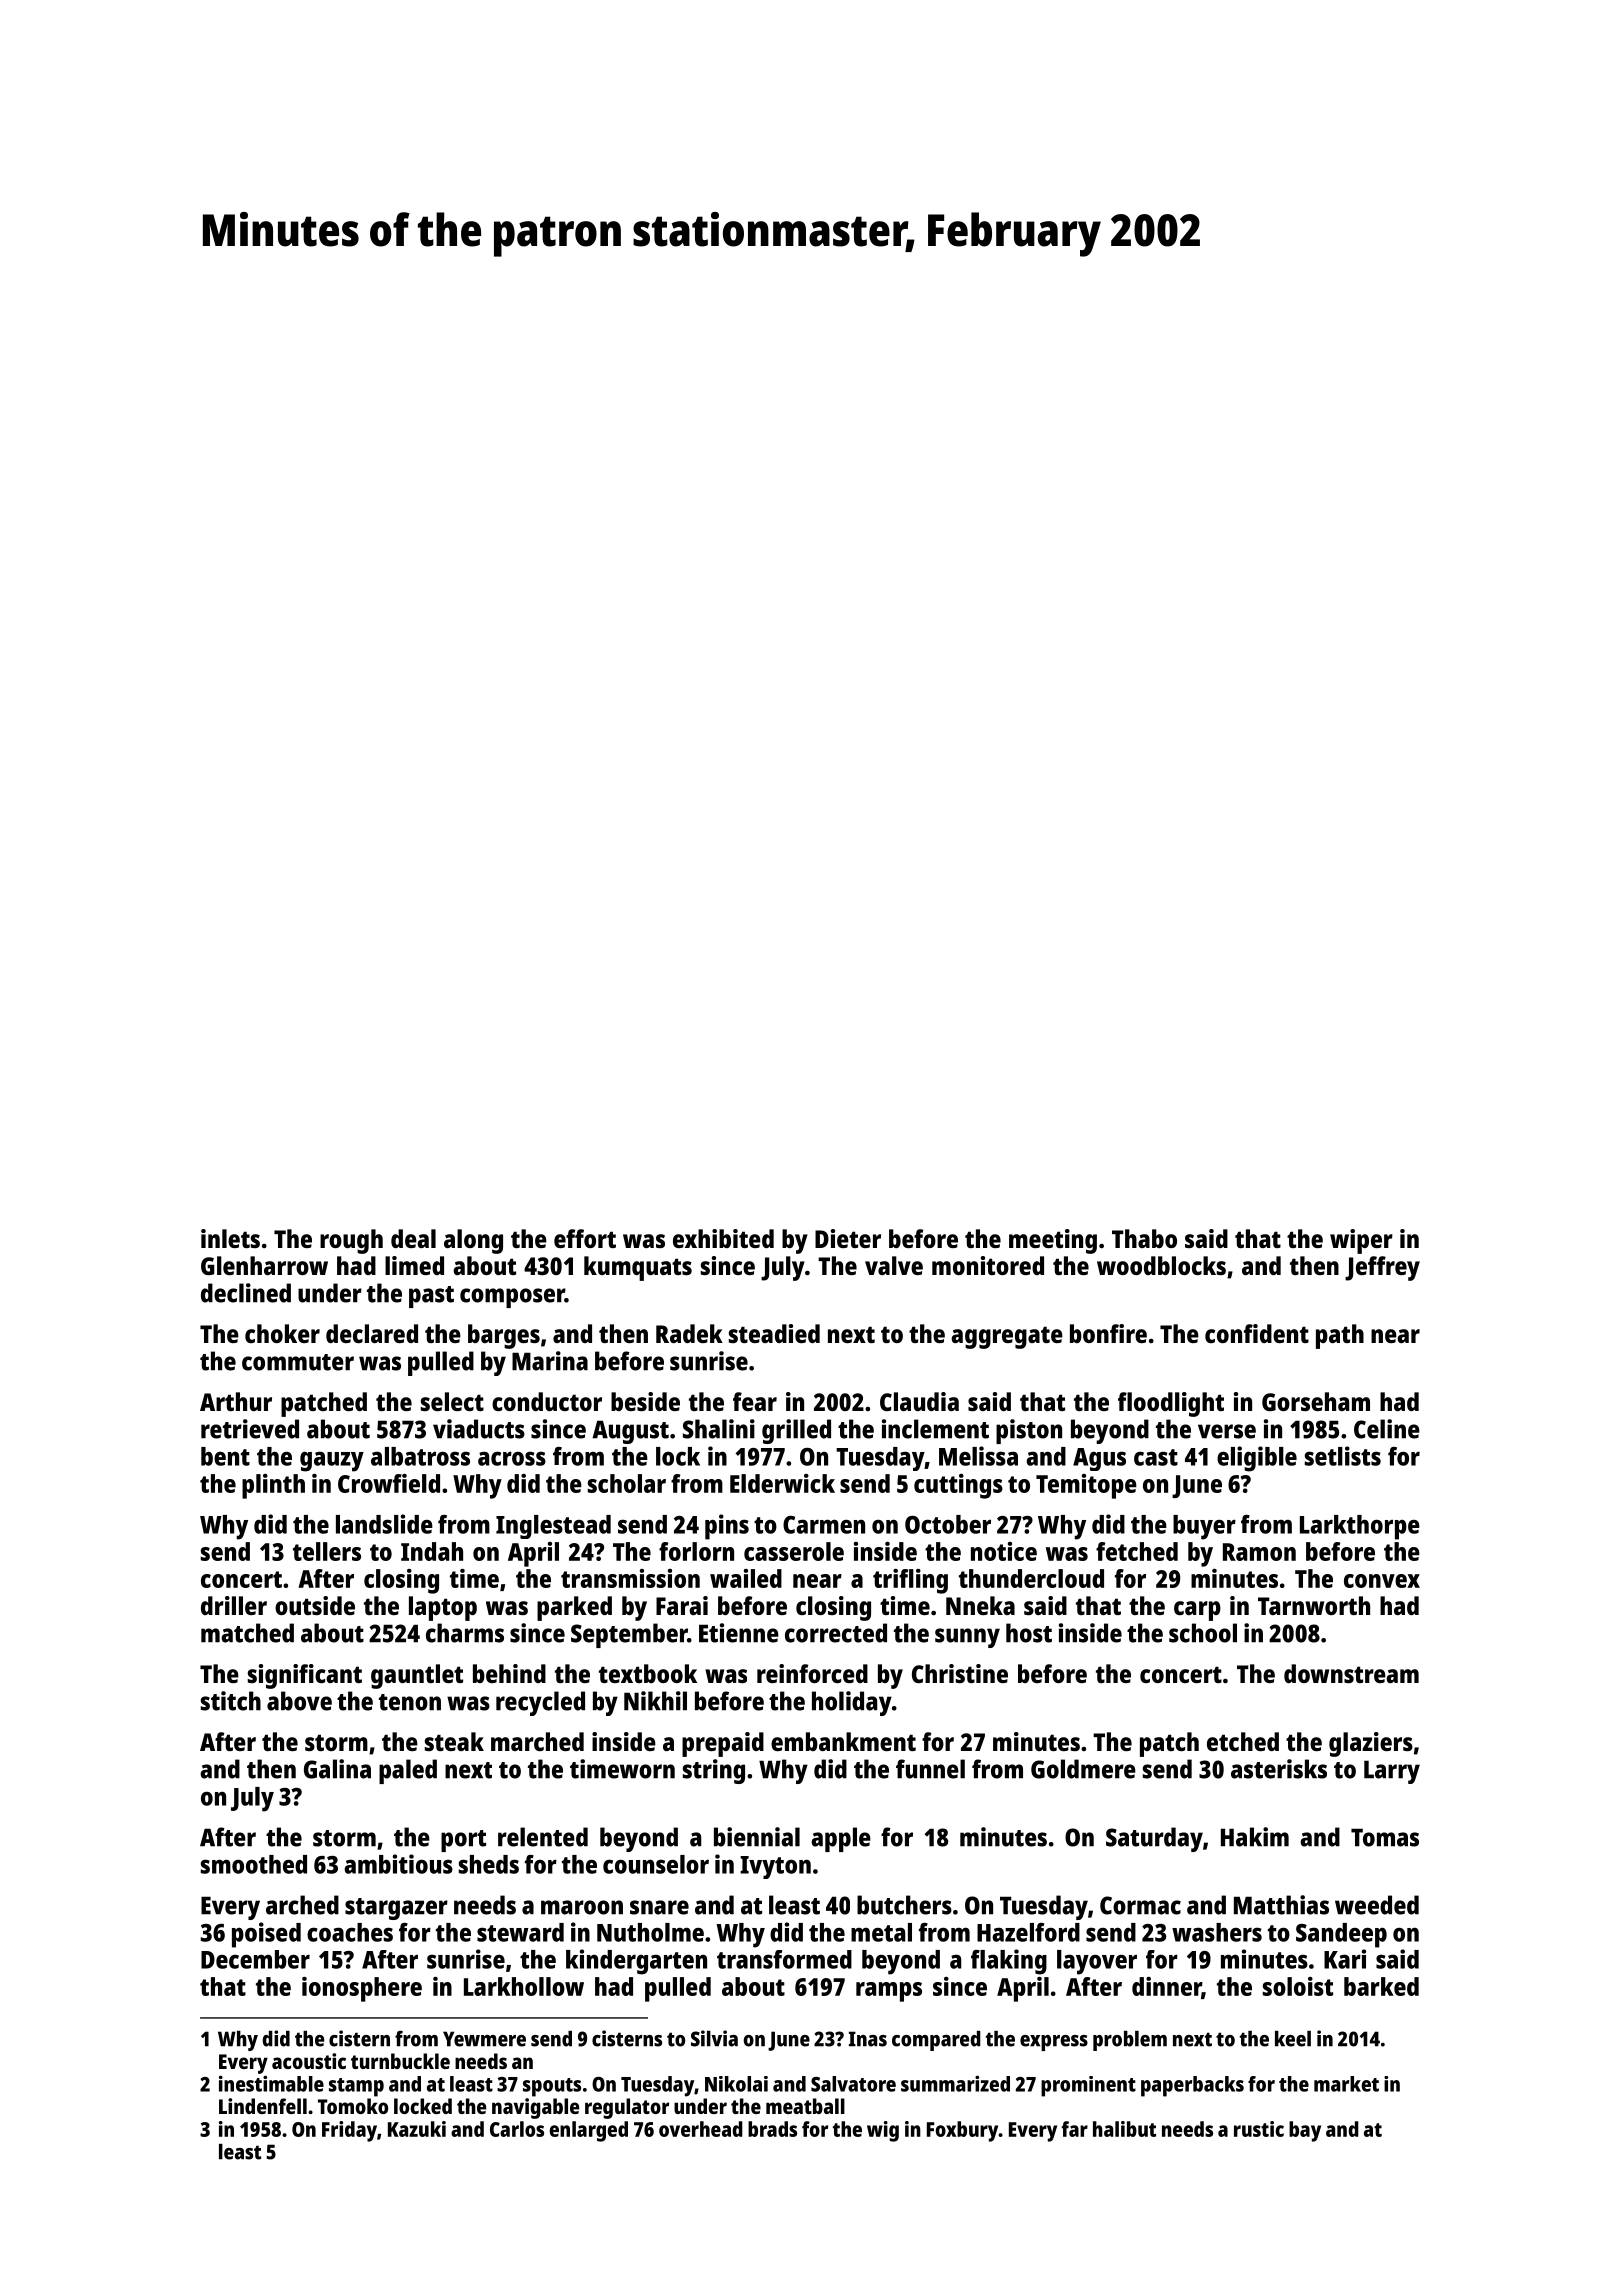 The height and width of the document is (2292, 1620). I want to click on Hakim, so click(1255, 1837).
